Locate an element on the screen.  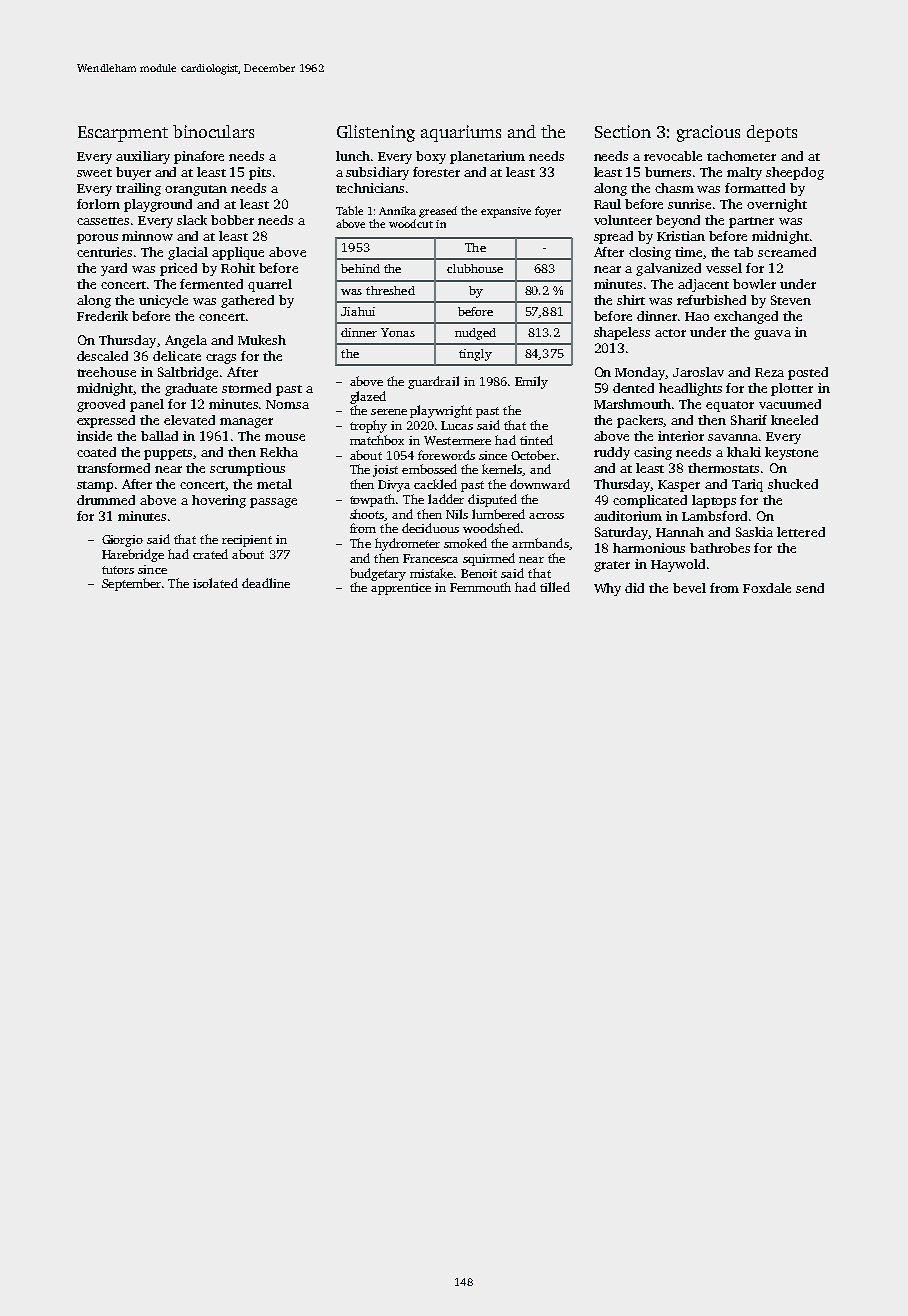
grooved is located at coordinates (101, 405).
